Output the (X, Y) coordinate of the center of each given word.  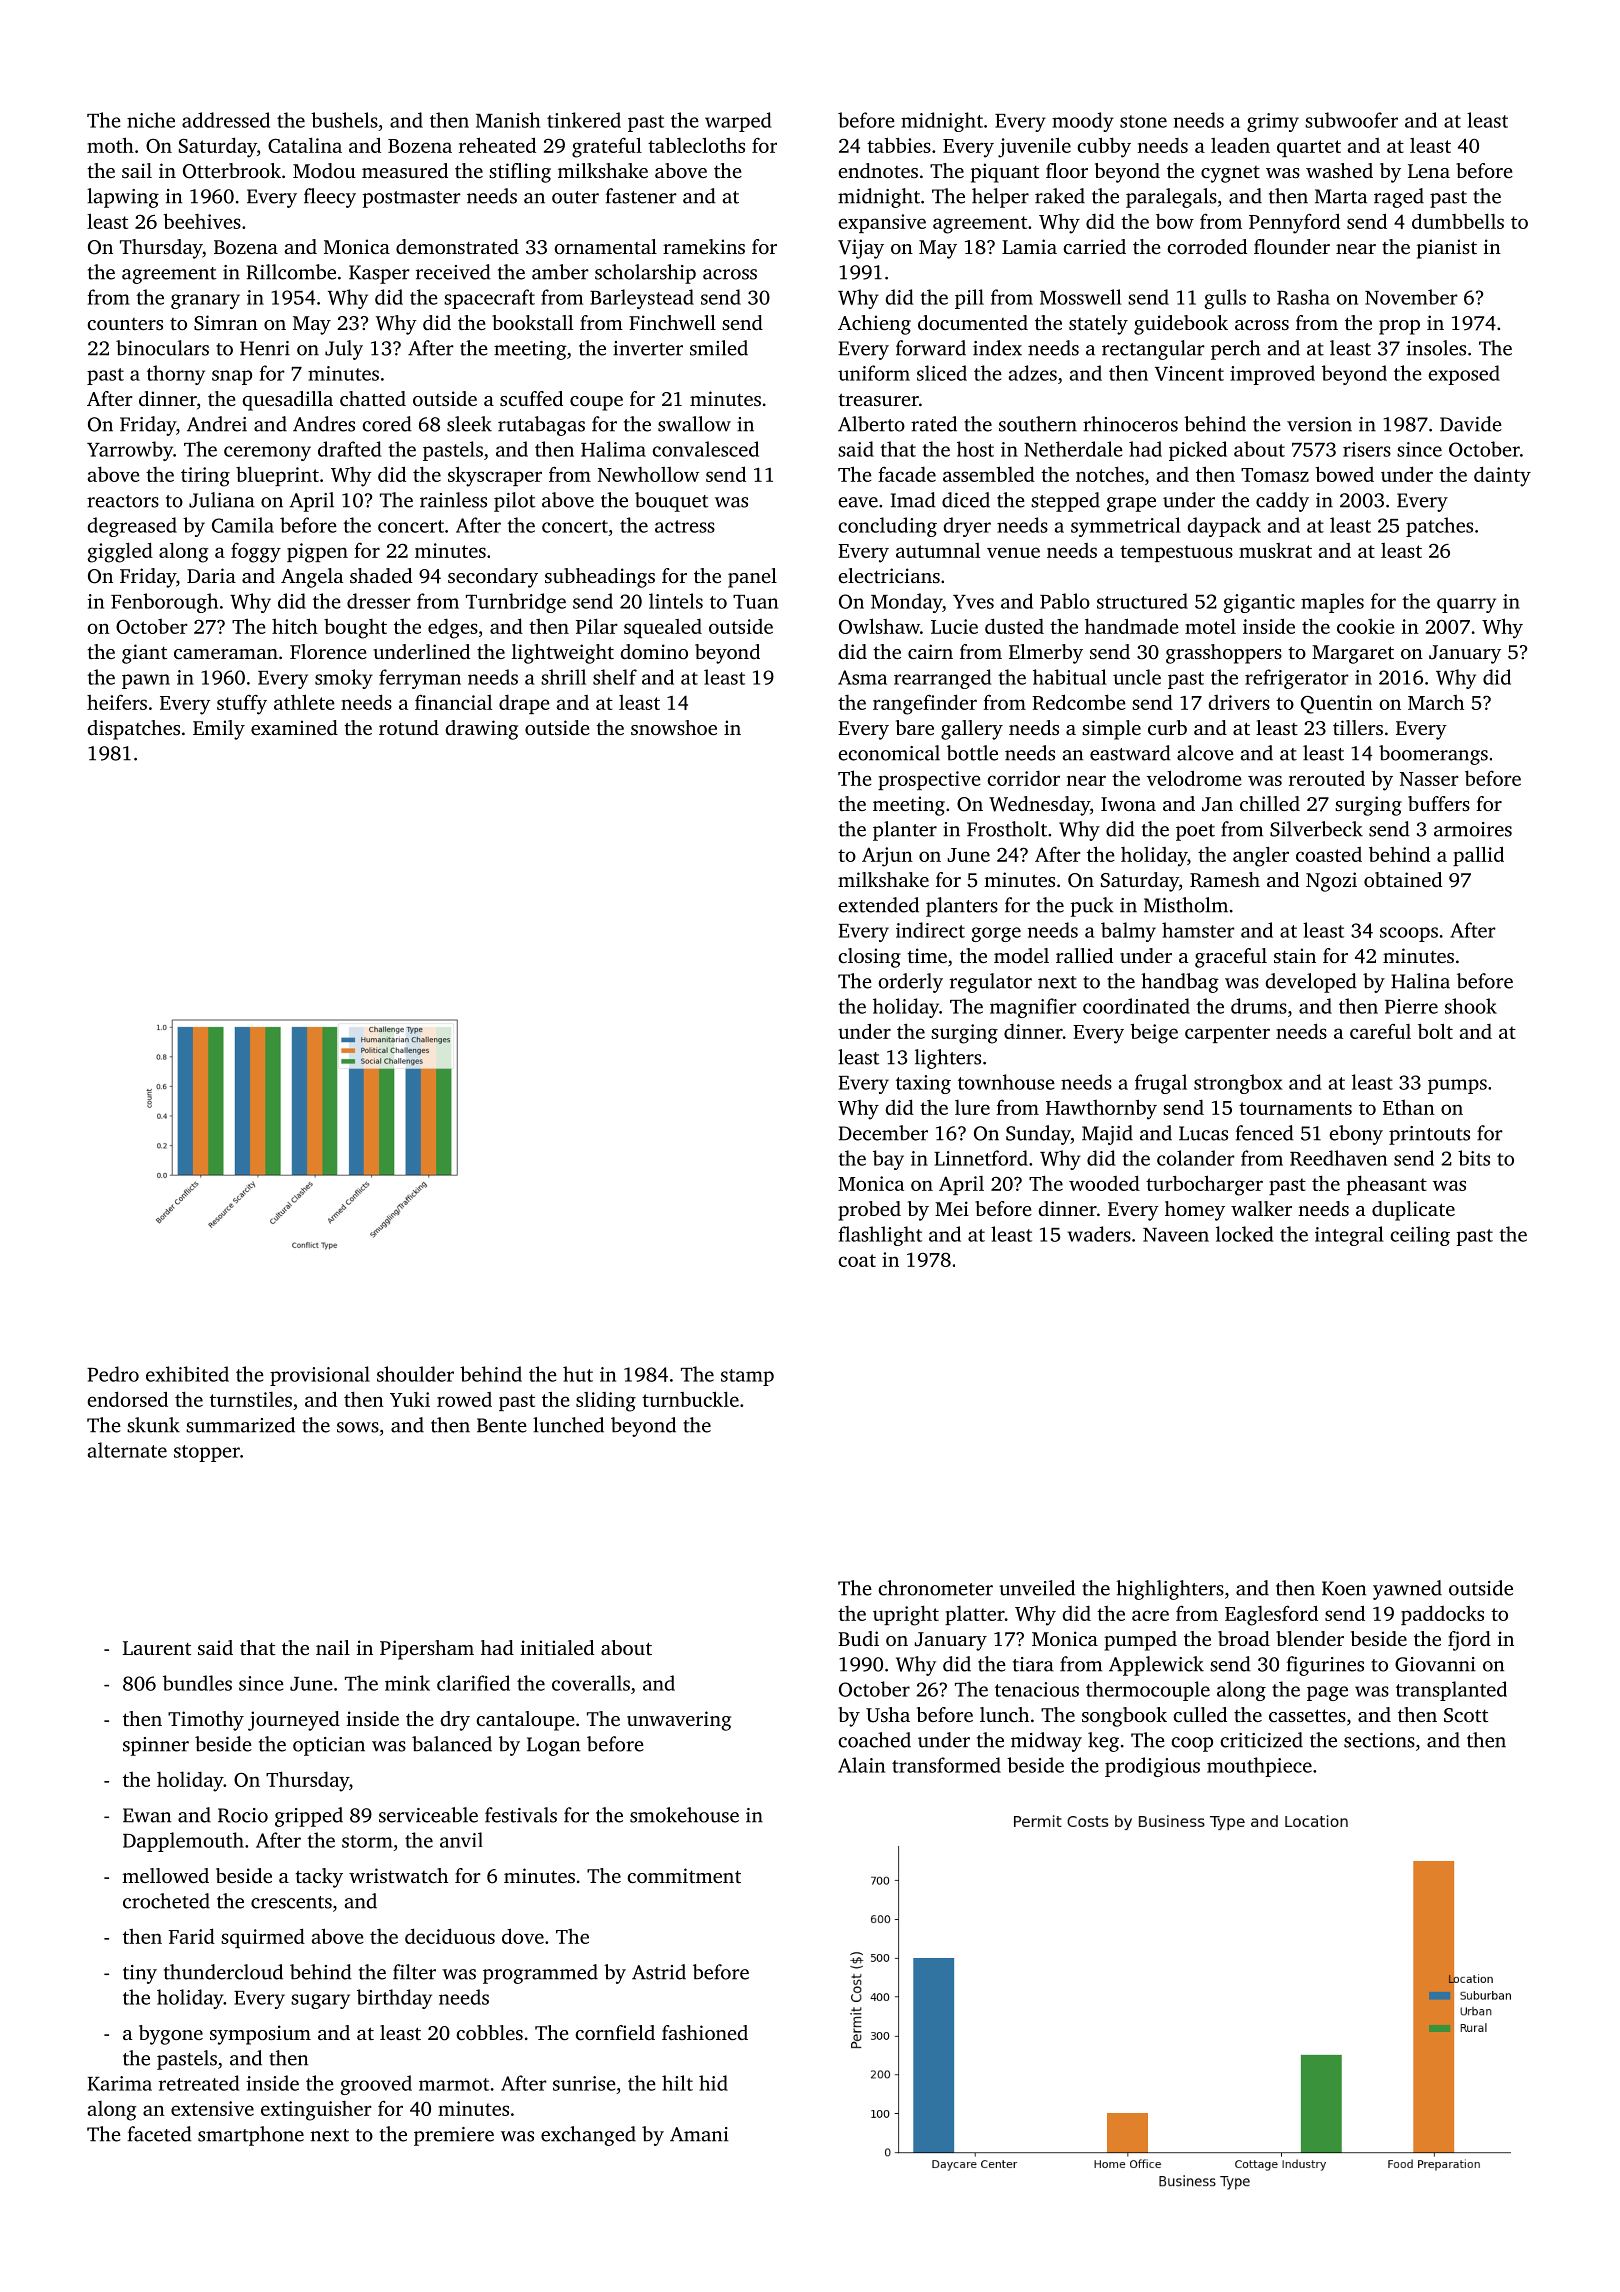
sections (1379, 1740)
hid (713, 2083)
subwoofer (1351, 120)
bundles (197, 1683)
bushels (344, 120)
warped (738, 122)
